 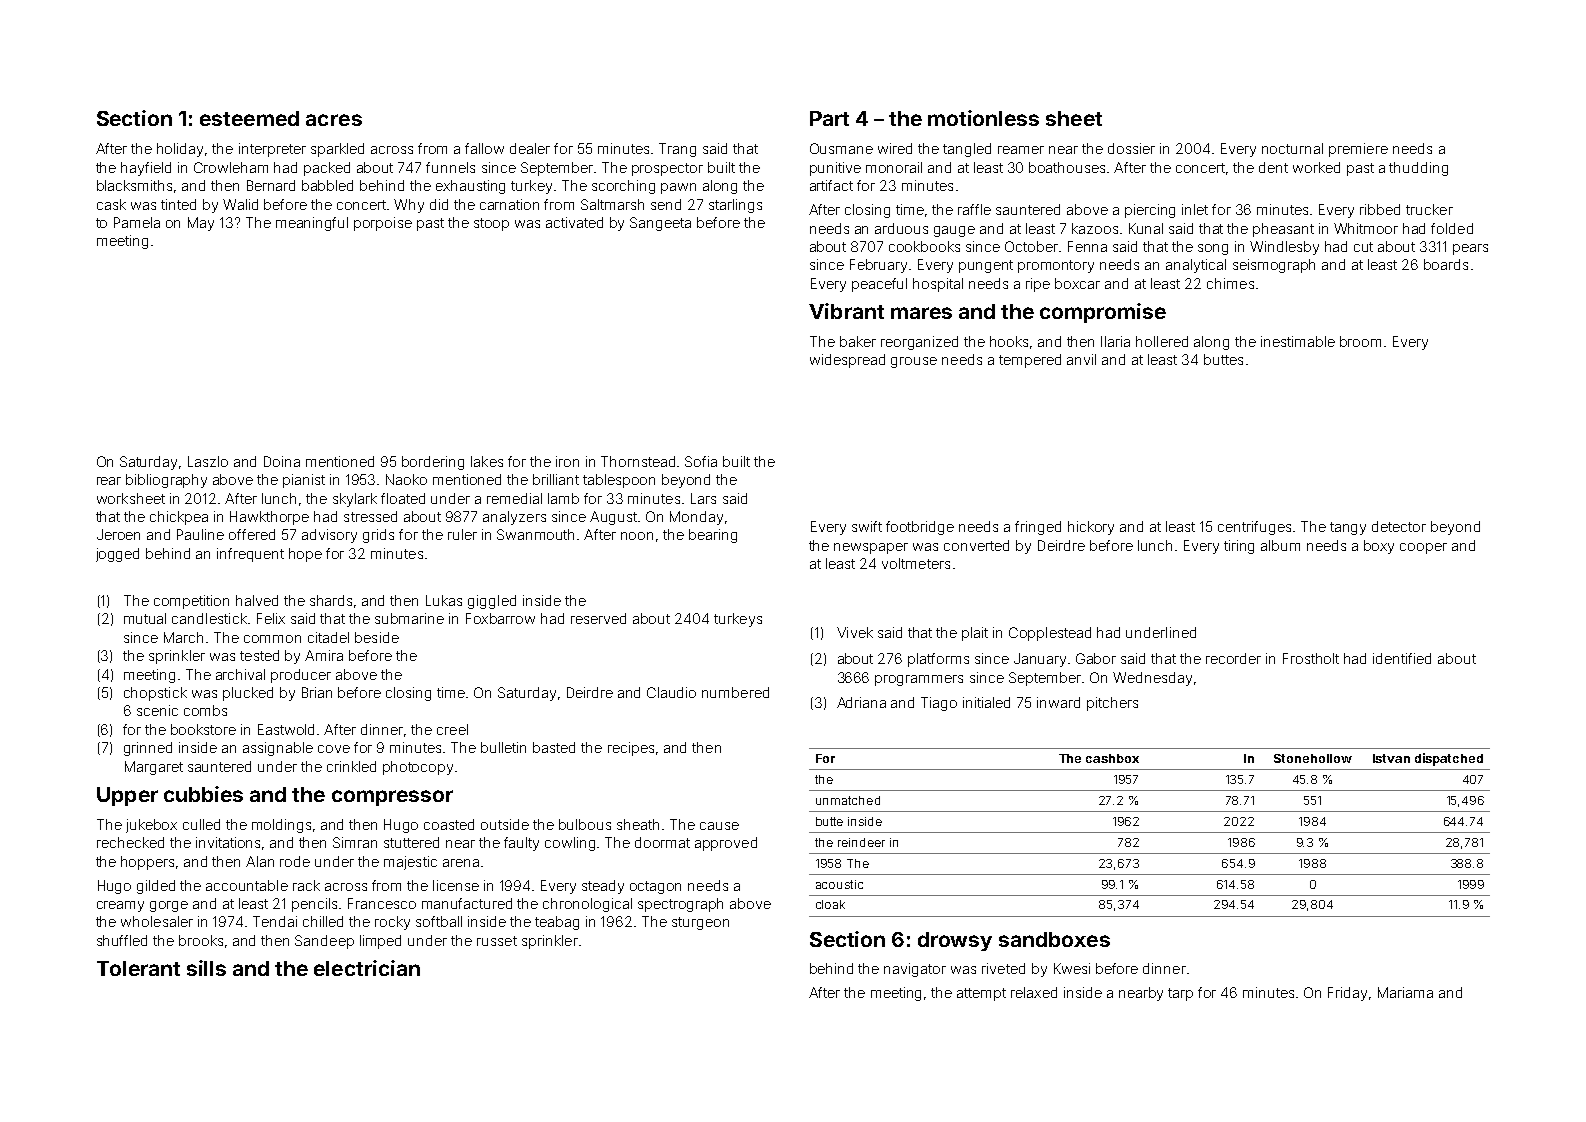 What do you see at coordinates (117, 555) in the document?
I see `jogged` at bounding box center [117, 555].
